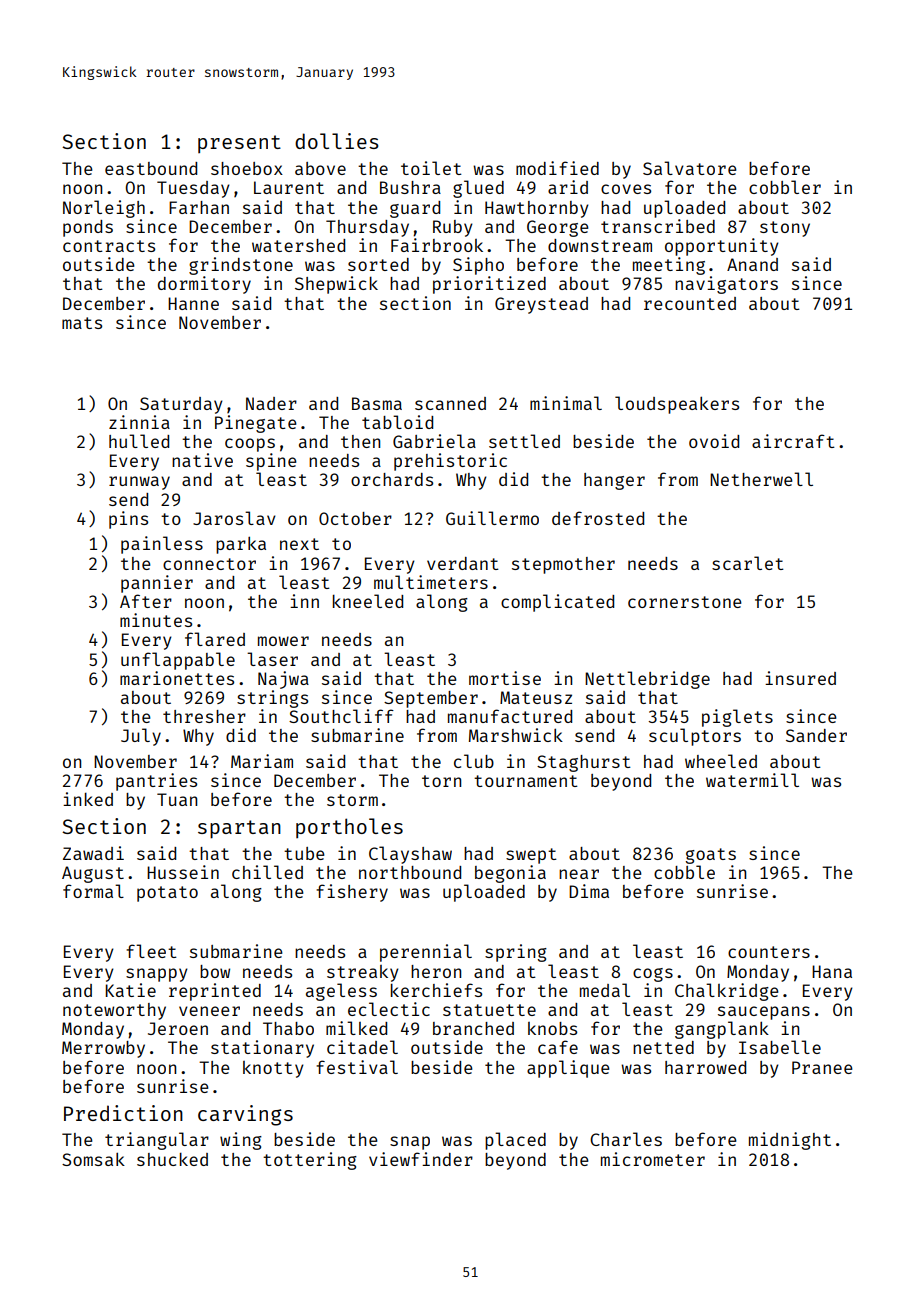  Describe the element at coordinates (510, 716) in the page. I see `manufactured` at that location.
